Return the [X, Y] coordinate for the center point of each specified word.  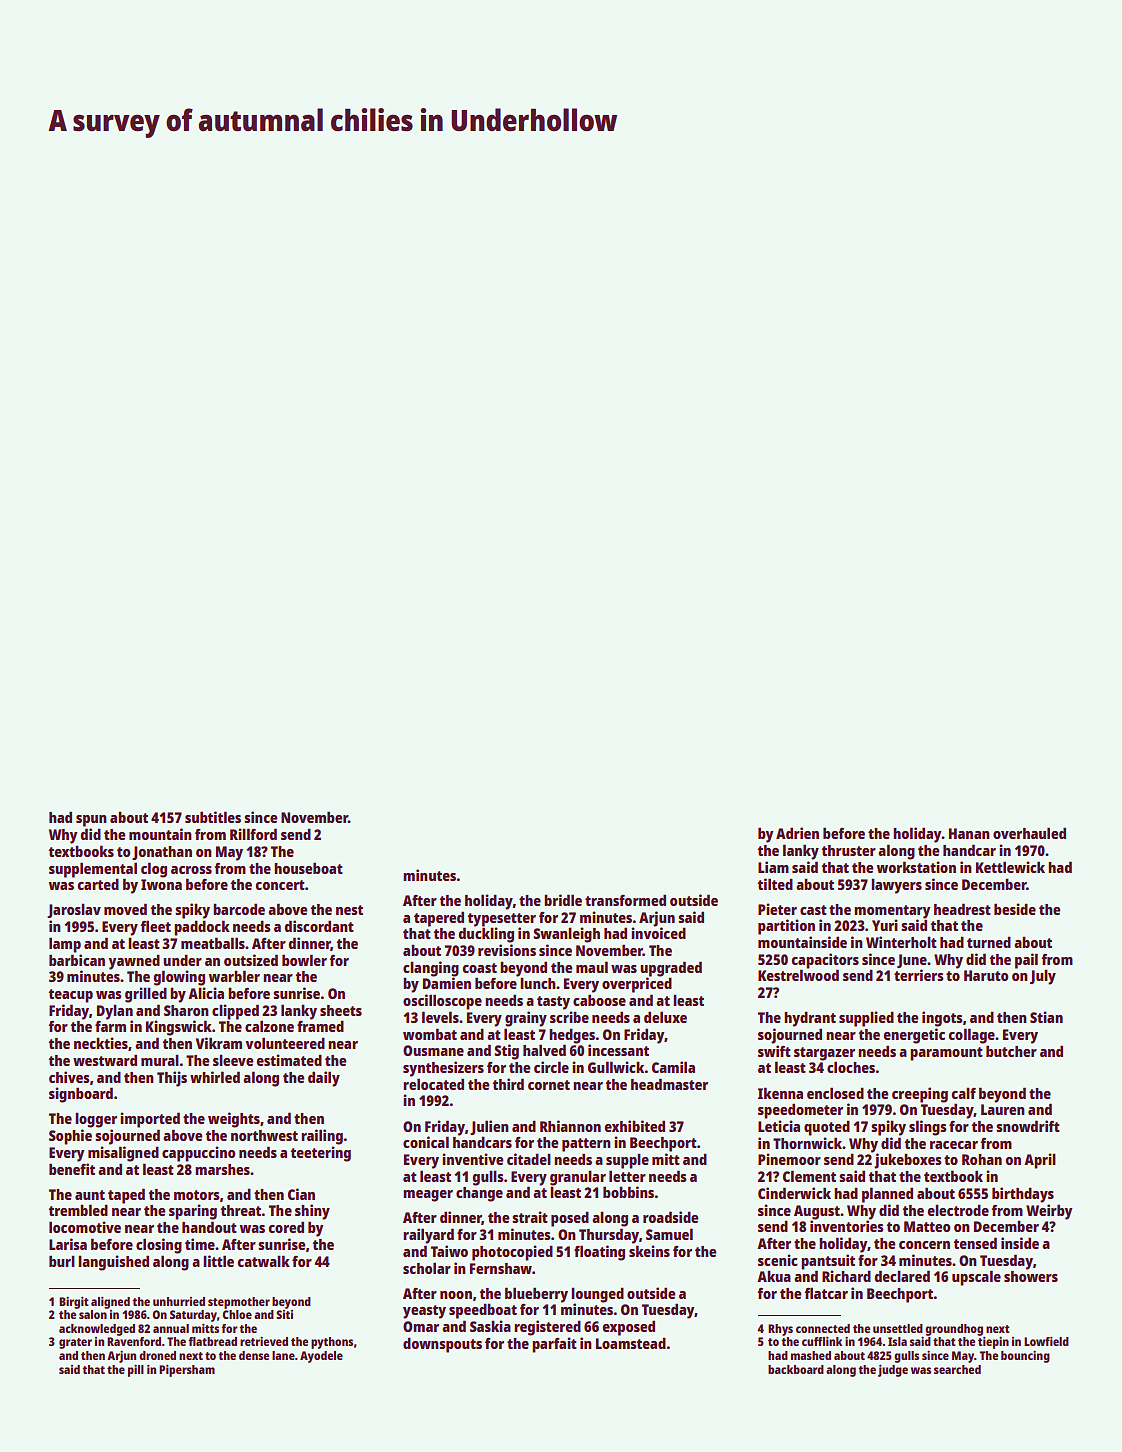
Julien [489, 1127]
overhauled [1029, 833]
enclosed [835, 1093]
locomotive [85, 1227]
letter [627, 1176]
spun [91, 821]
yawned [134, 962]
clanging [431, 969]
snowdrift [1028, 1126]
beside [1015, 909]
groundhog [954, 1330]
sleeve [233, 1060]
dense [254, 1355]
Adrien [797, 833]
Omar [421, 1326]
